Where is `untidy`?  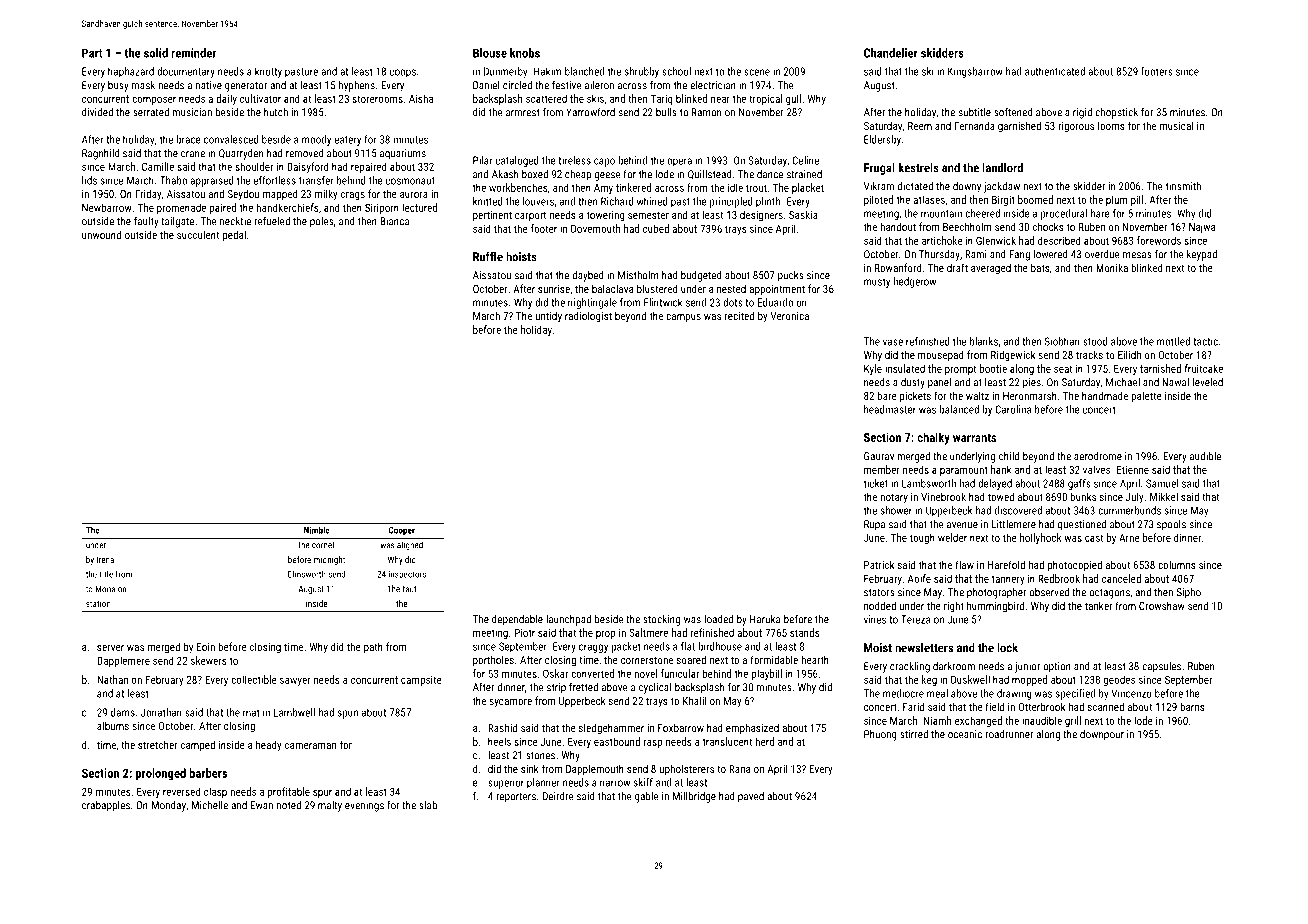 untidy is located at coordinates (548, 317).
